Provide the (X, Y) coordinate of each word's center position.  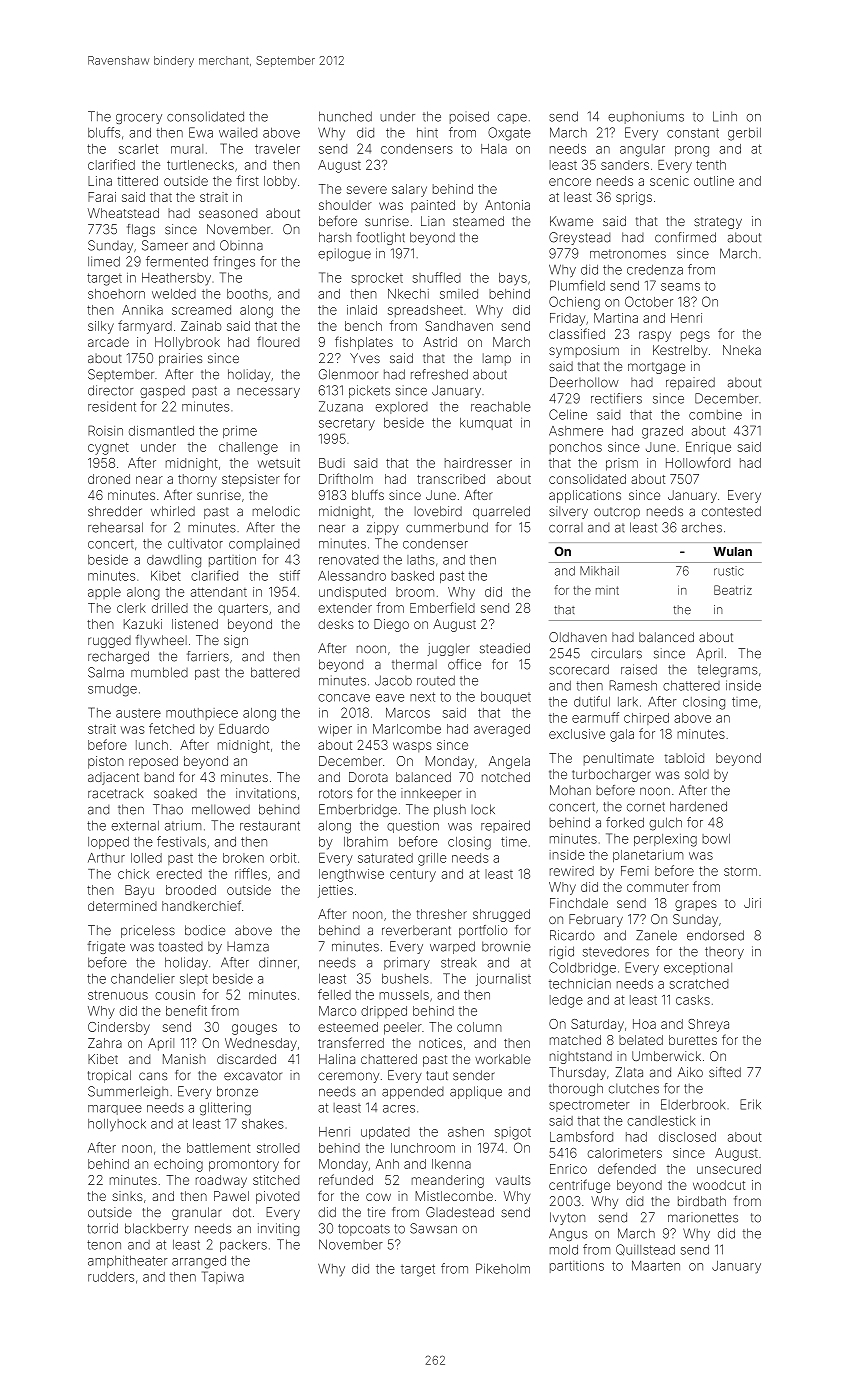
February (596, 920)
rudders (111, 1277)
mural (187, 149)
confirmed (685, 237)
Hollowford (698, 462)
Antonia (507, 205)
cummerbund (447, 527)
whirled (173, 511)
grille (432, 859)
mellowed (221, 810)
